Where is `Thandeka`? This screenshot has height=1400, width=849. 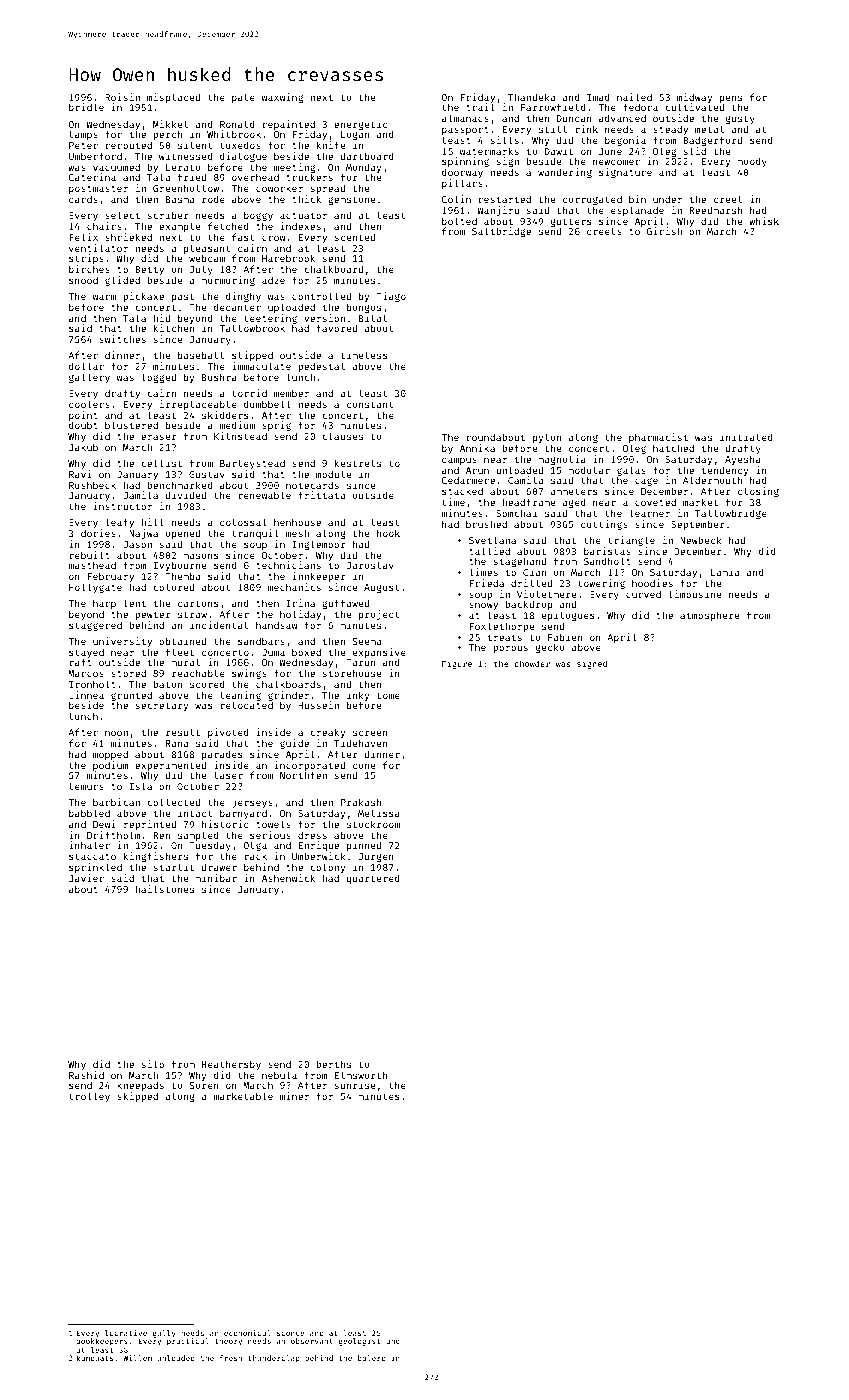
Thandeka is located at coordinates (531, 97).
